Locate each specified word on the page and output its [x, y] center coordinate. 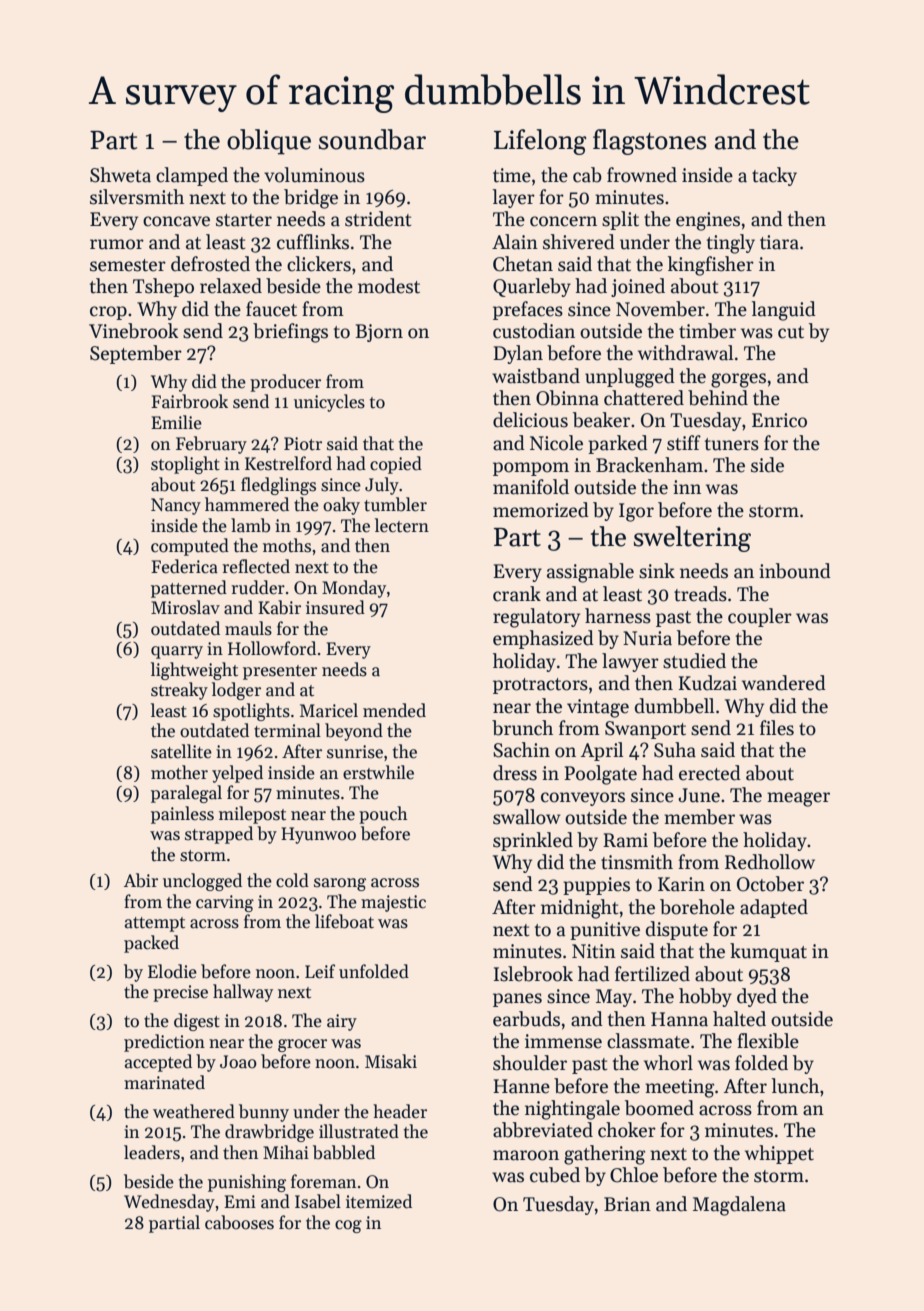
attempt [155, 924]
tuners [732, 444]
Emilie [176, 422]
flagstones [650, 142]
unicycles [329, 403]
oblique [269, 142]
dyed [757, 997]
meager [798, 799]
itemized [379, 1201]
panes [517, 1000]
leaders [152, 1152]
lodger [236, 691]
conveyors [583, 799]
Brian [627, 1204]
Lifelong [540, 142]
